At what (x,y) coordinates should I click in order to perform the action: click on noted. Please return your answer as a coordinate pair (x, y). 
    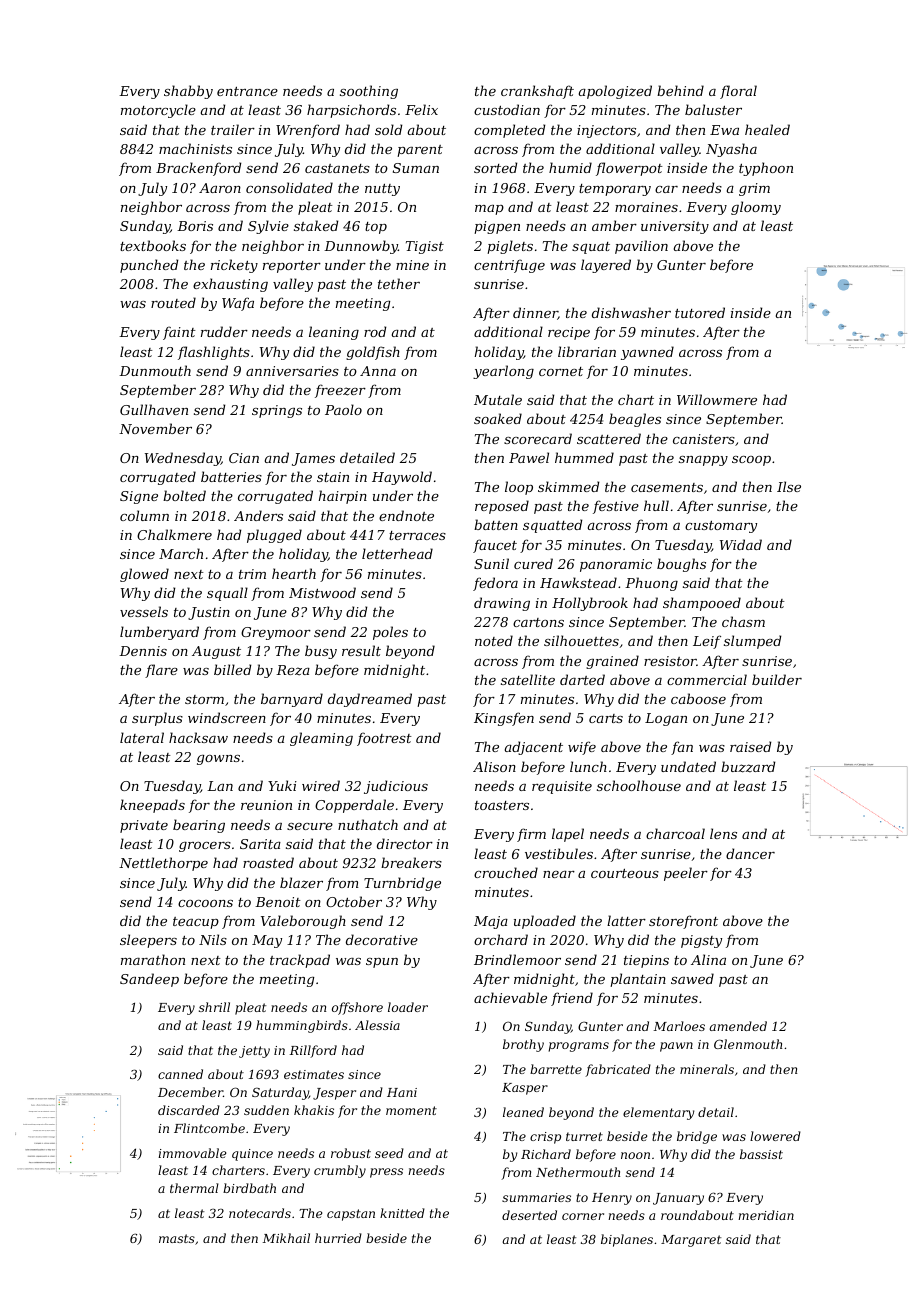
    Looking at the image, I should click on (494, 640).
